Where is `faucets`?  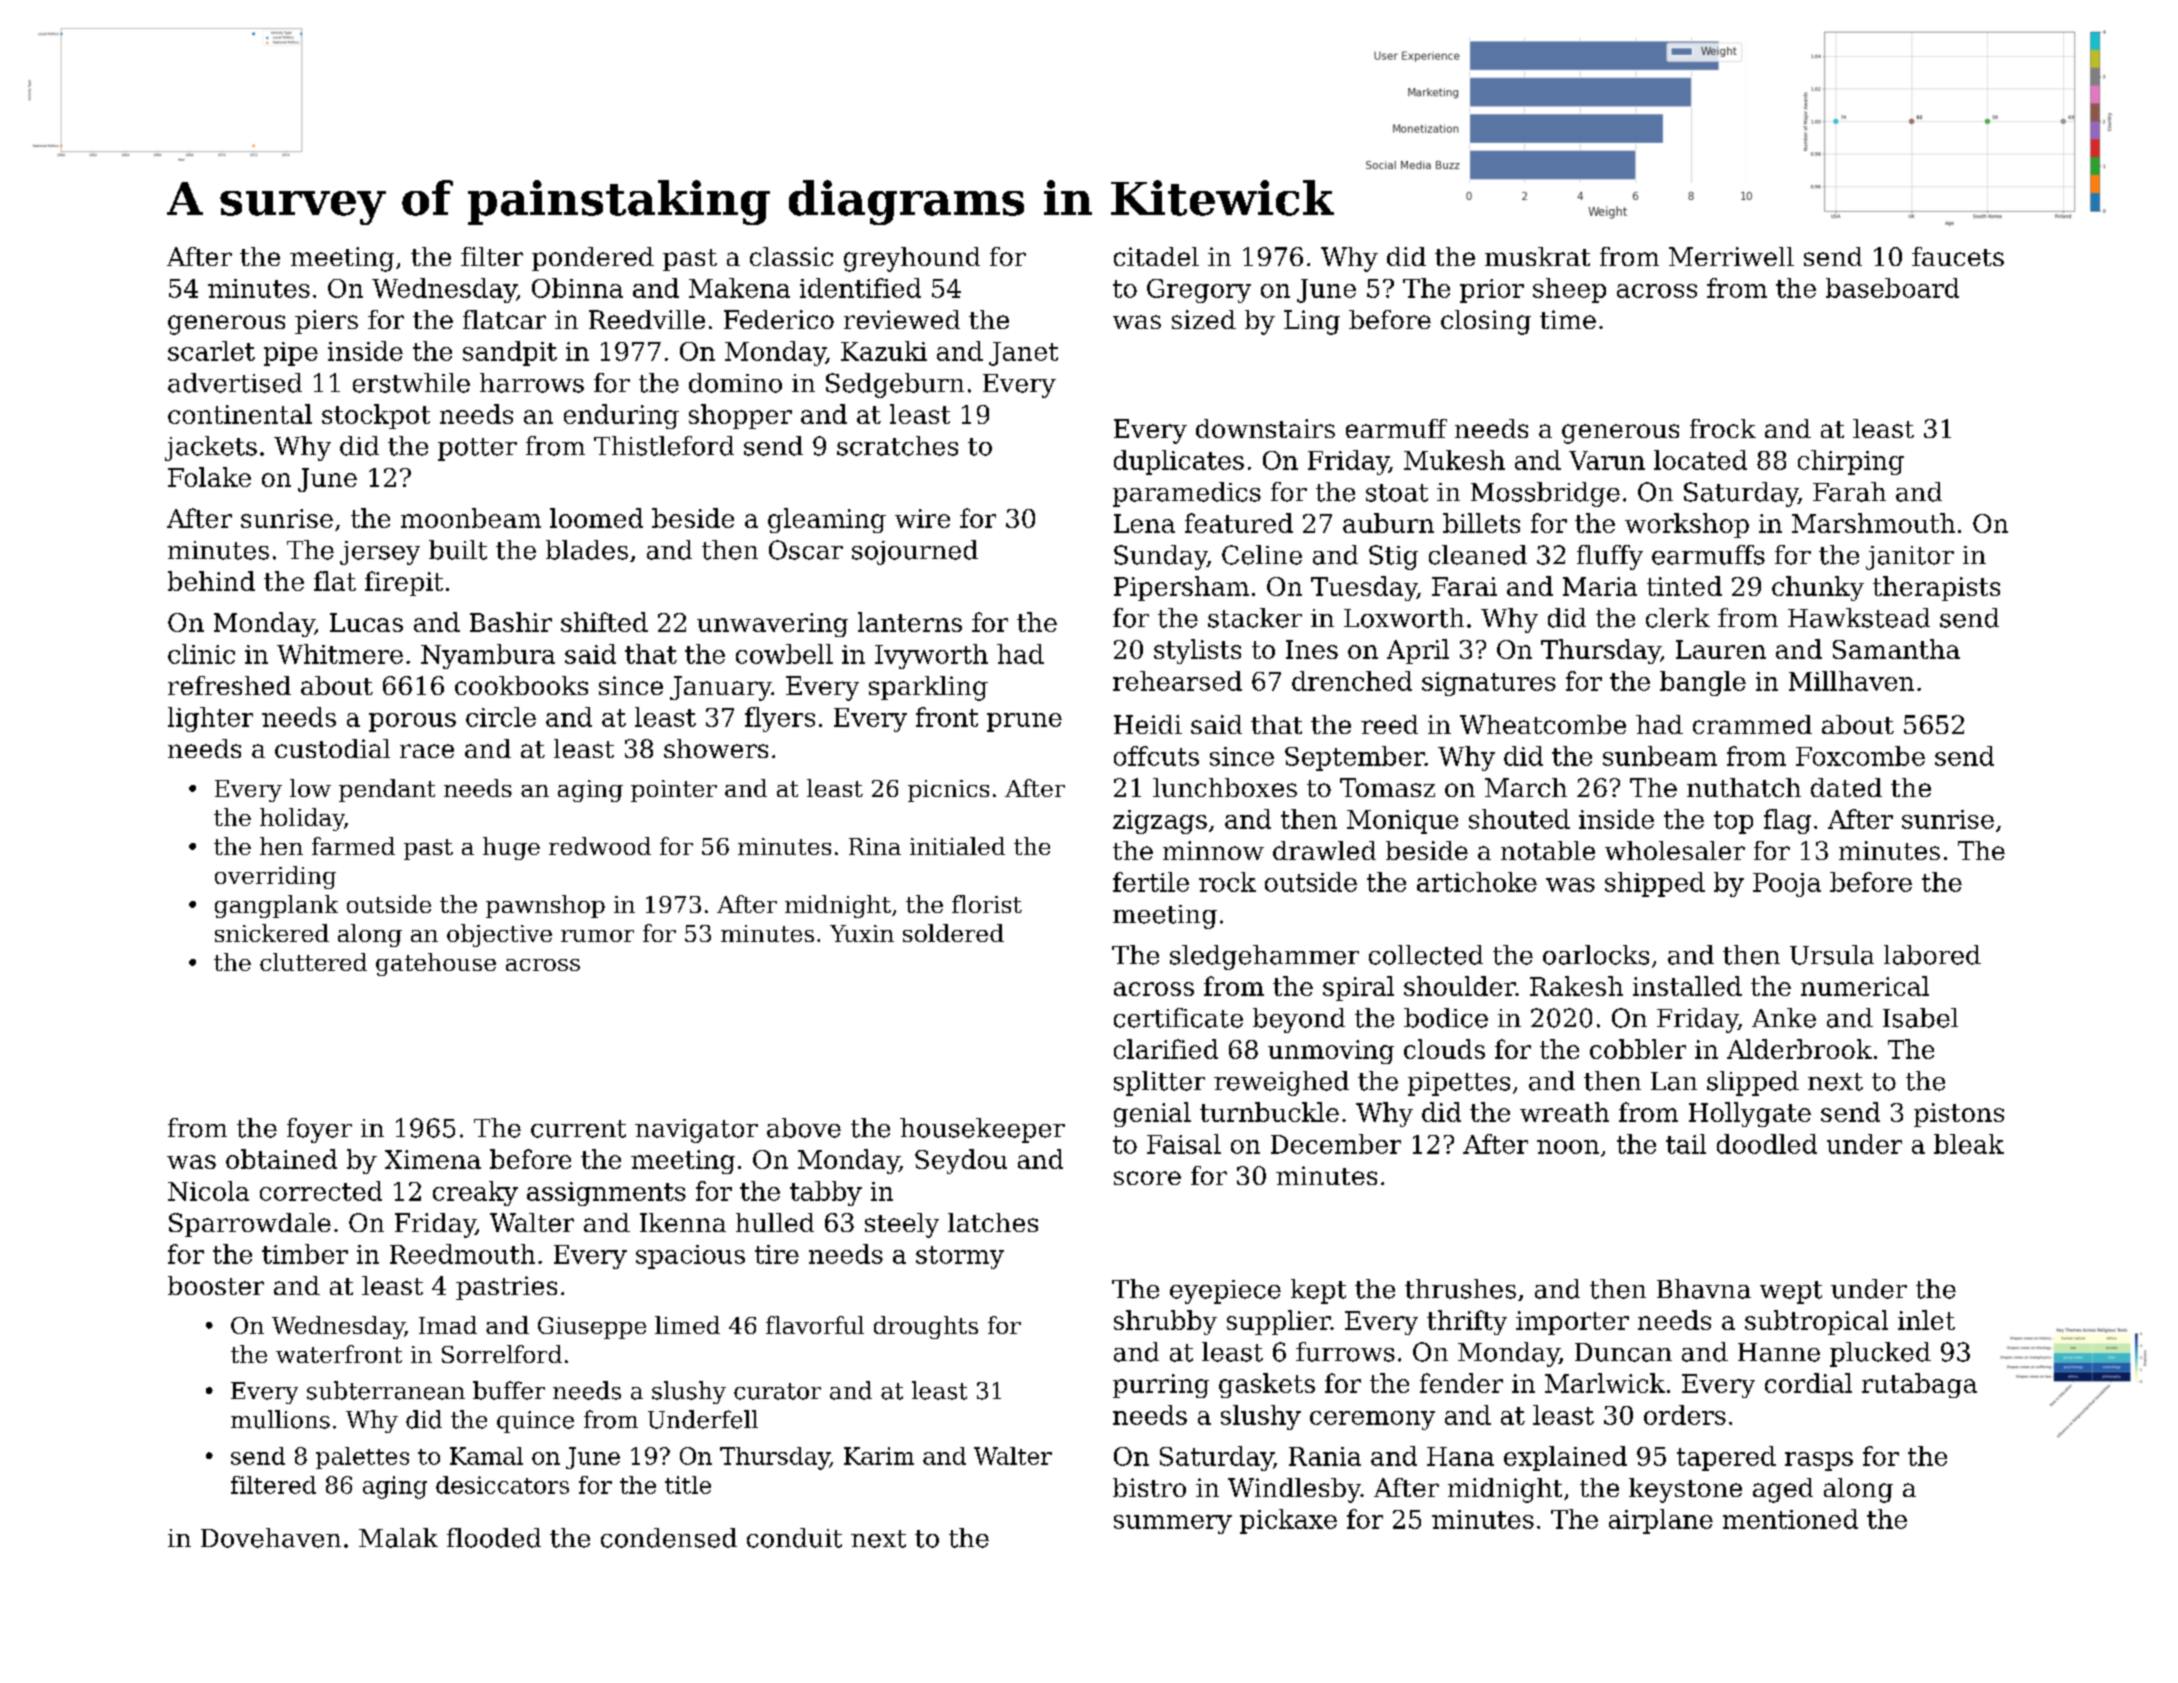
faucets is located at coordinates (1958, 256).
